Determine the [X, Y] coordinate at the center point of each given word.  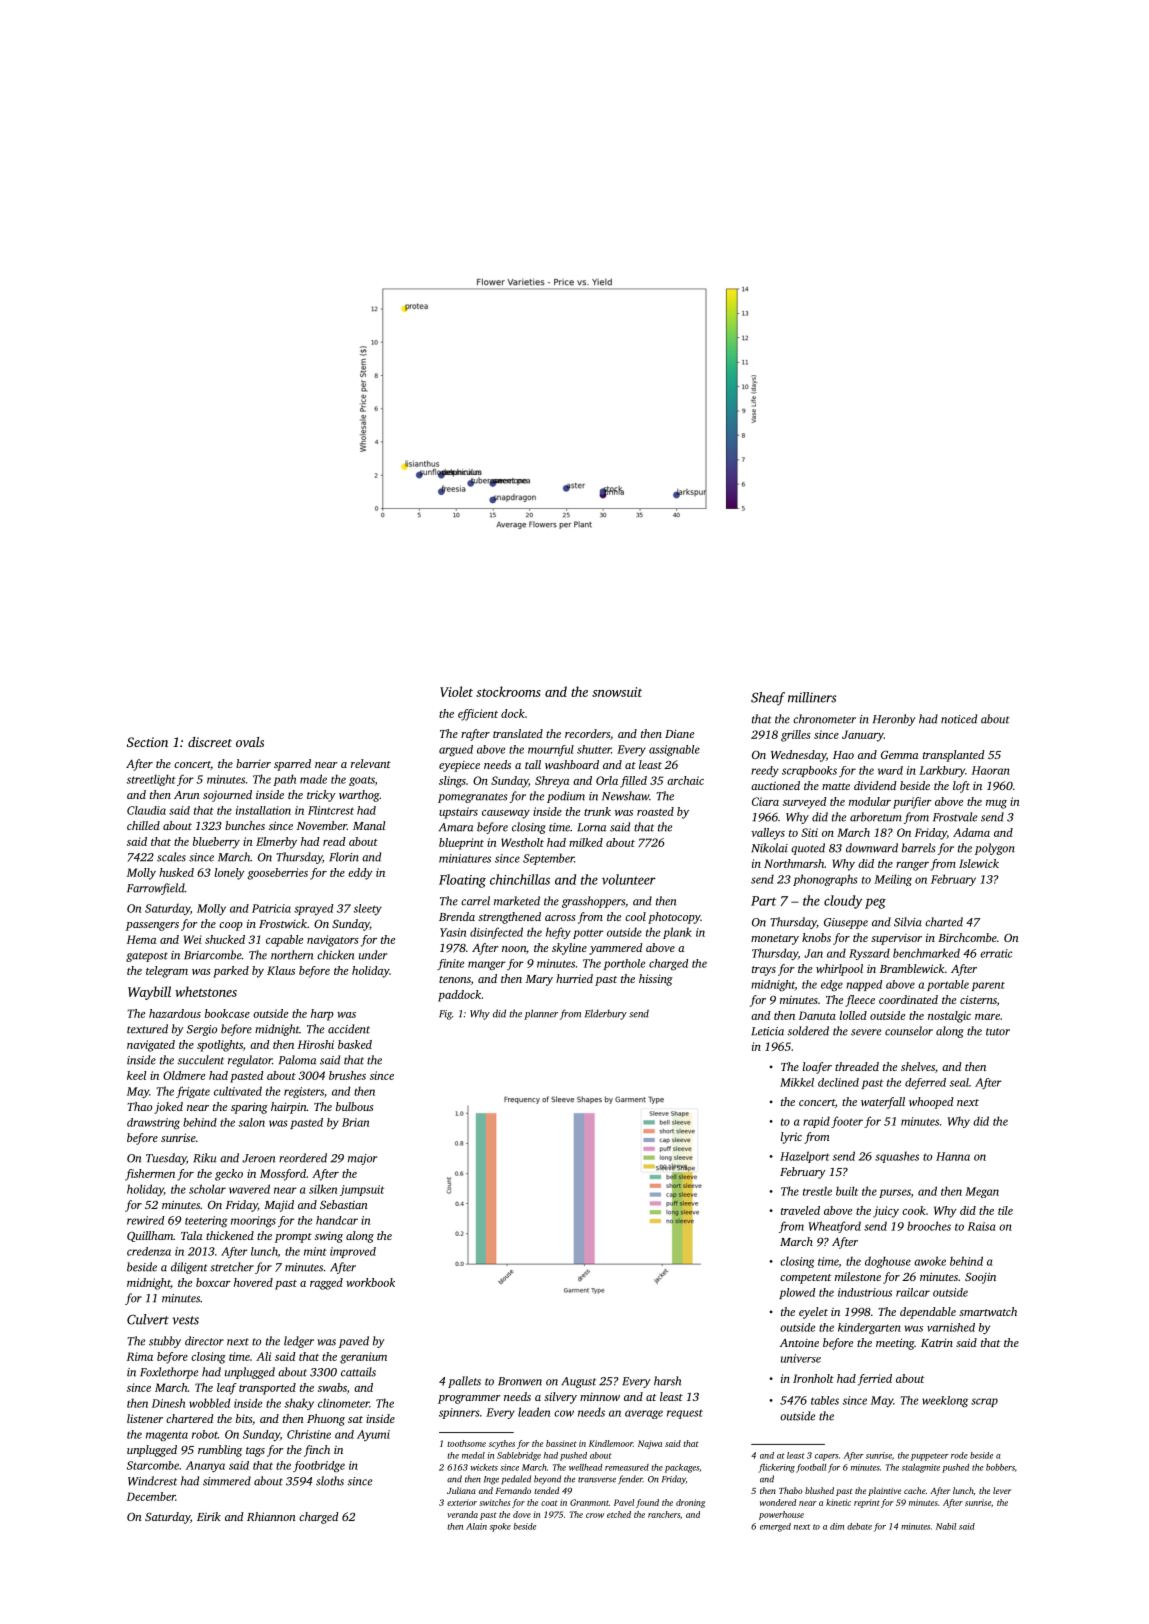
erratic [996, 953]
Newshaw [625, 796]
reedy [765, 771]
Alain [476, 1526]
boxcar [213, 1282]
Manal [369, 825]
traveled [800, 1210]
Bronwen [520, 1381]
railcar [913, 1292]
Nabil [946, 1526]
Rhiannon [271, 1516]
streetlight [151, 780]
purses [895, 1193]
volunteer [629, 879]
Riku [204, 1158]
